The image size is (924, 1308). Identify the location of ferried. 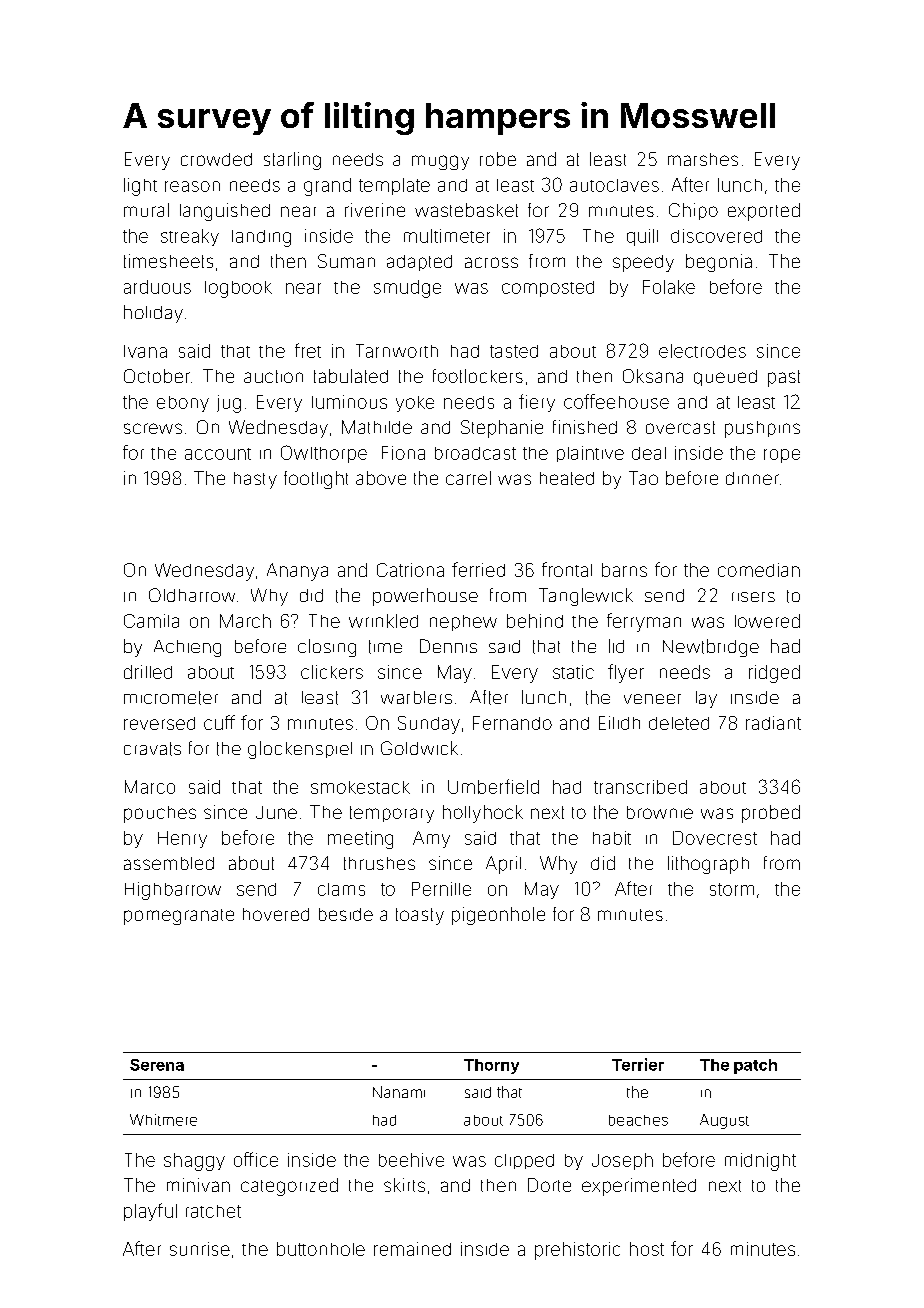
(478, 569).
